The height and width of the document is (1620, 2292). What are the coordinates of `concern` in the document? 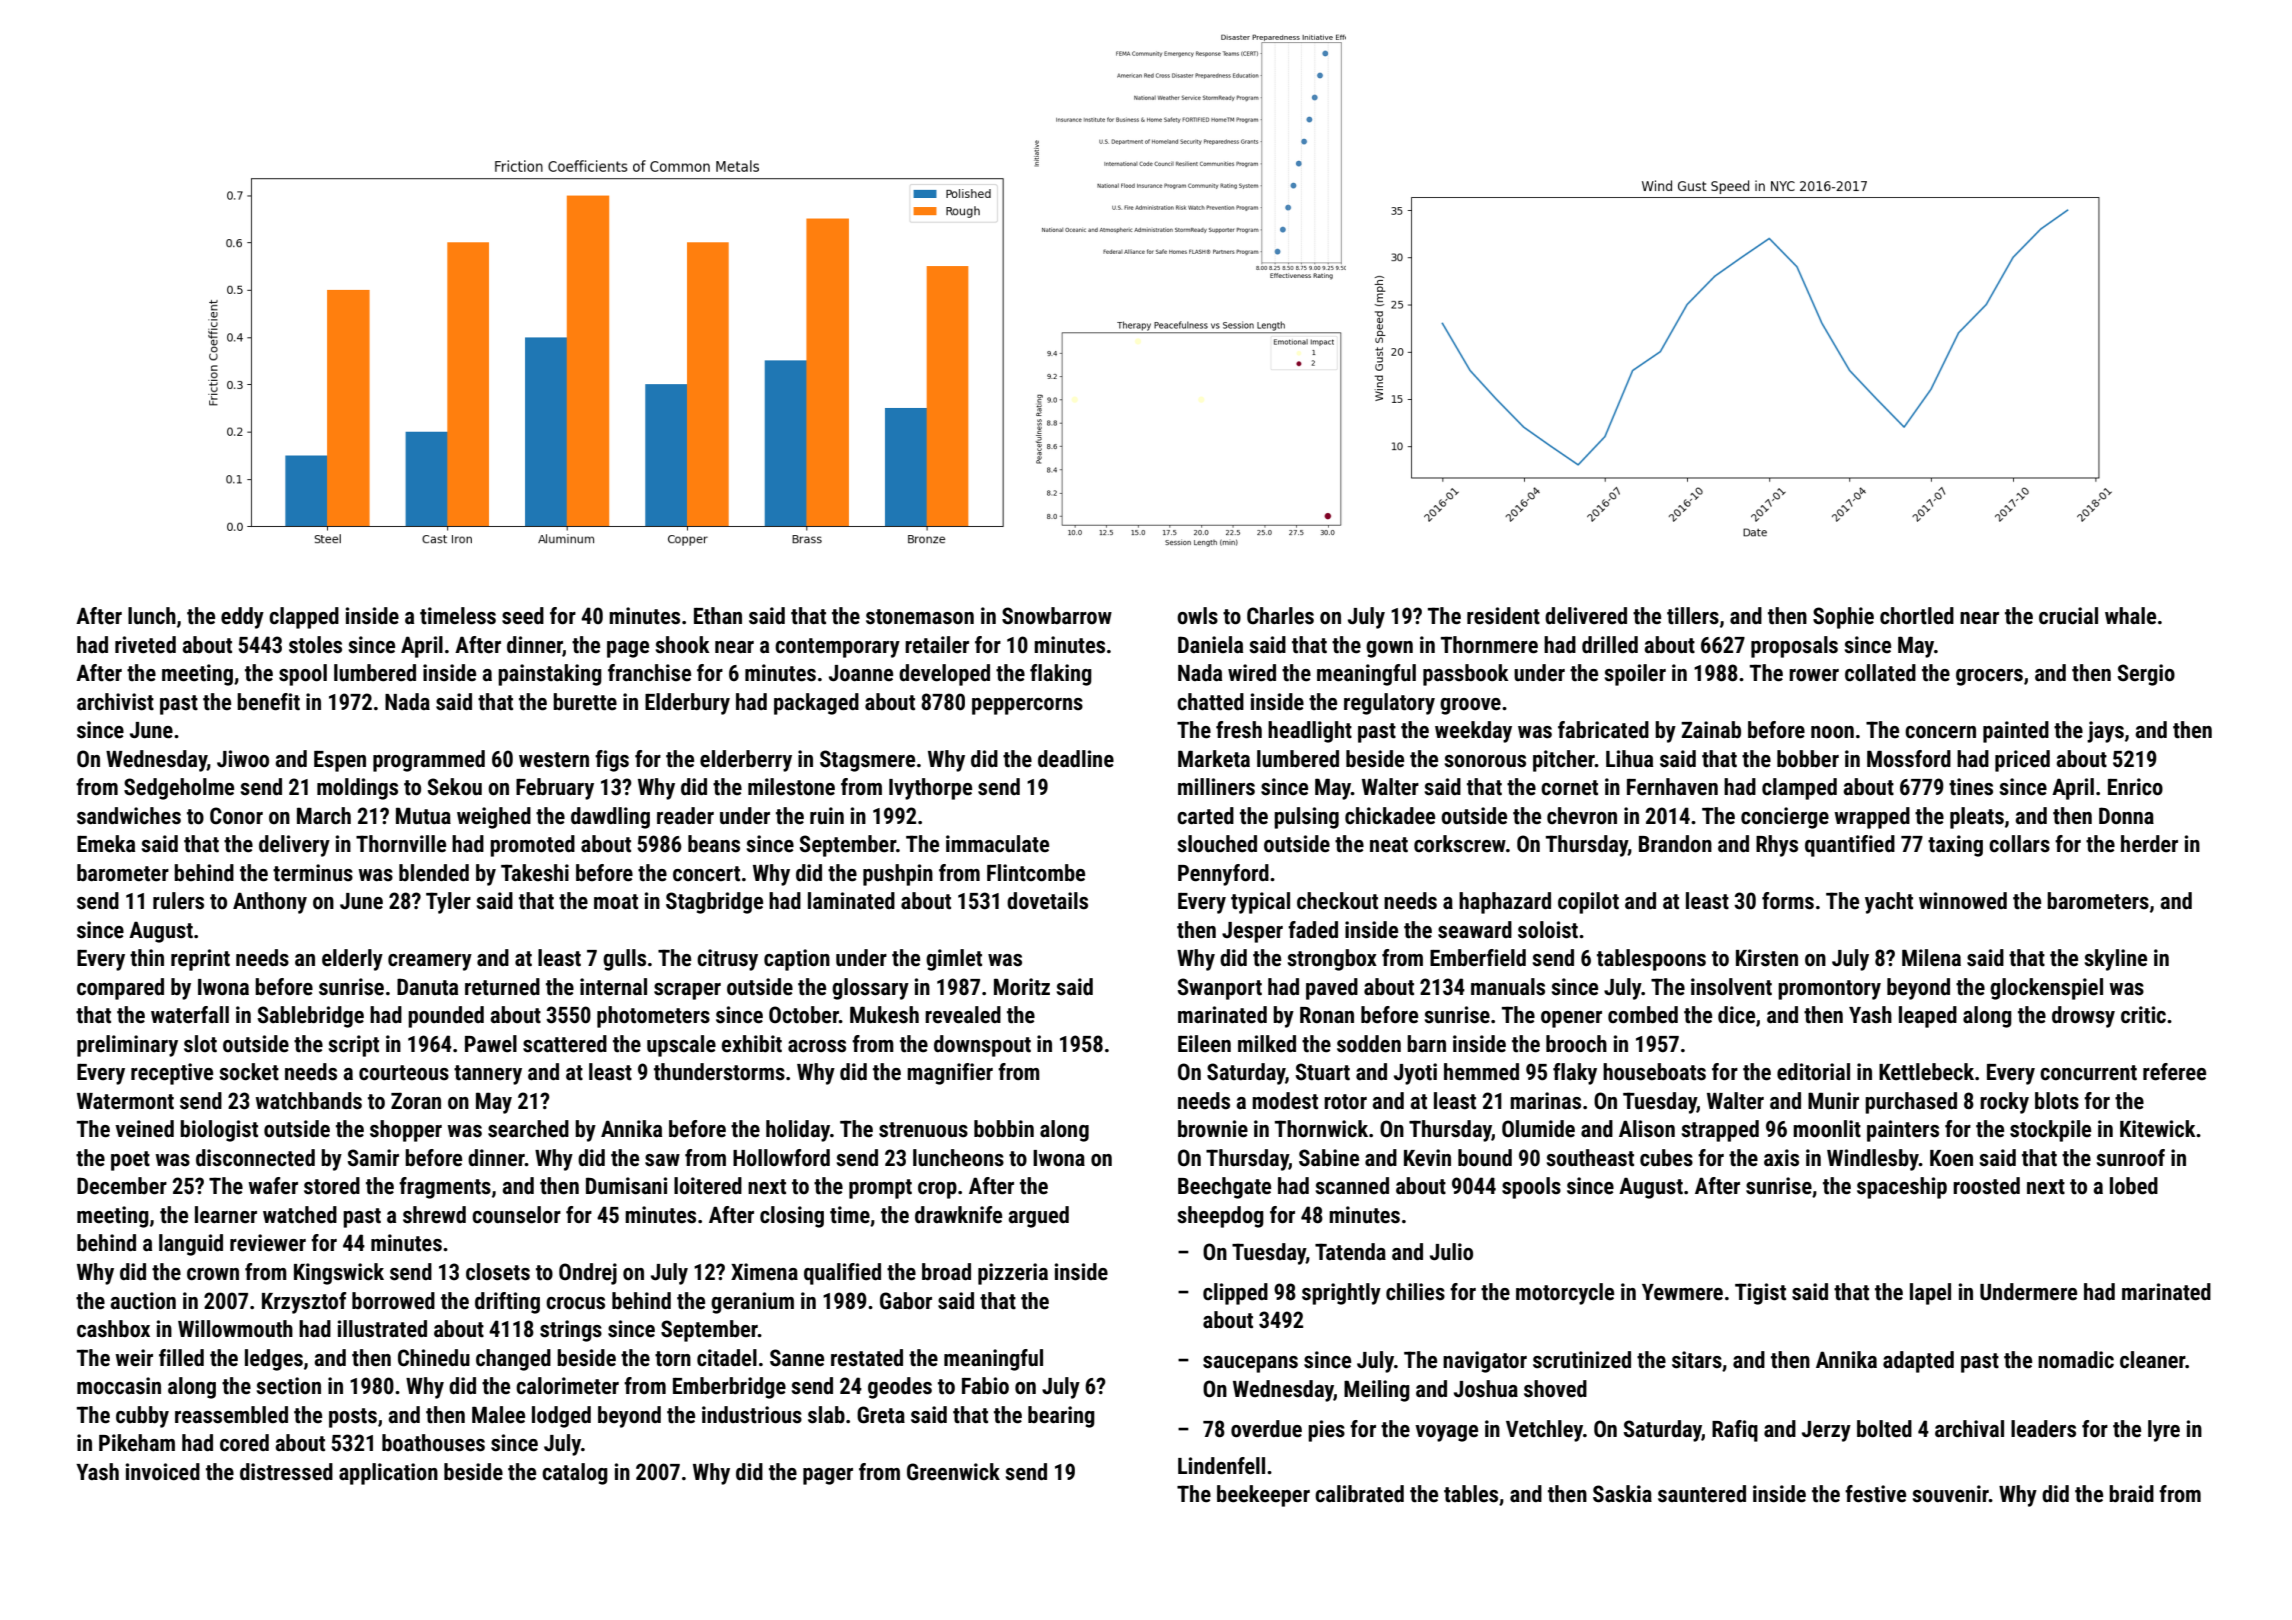 It's located at (1940, 732).
